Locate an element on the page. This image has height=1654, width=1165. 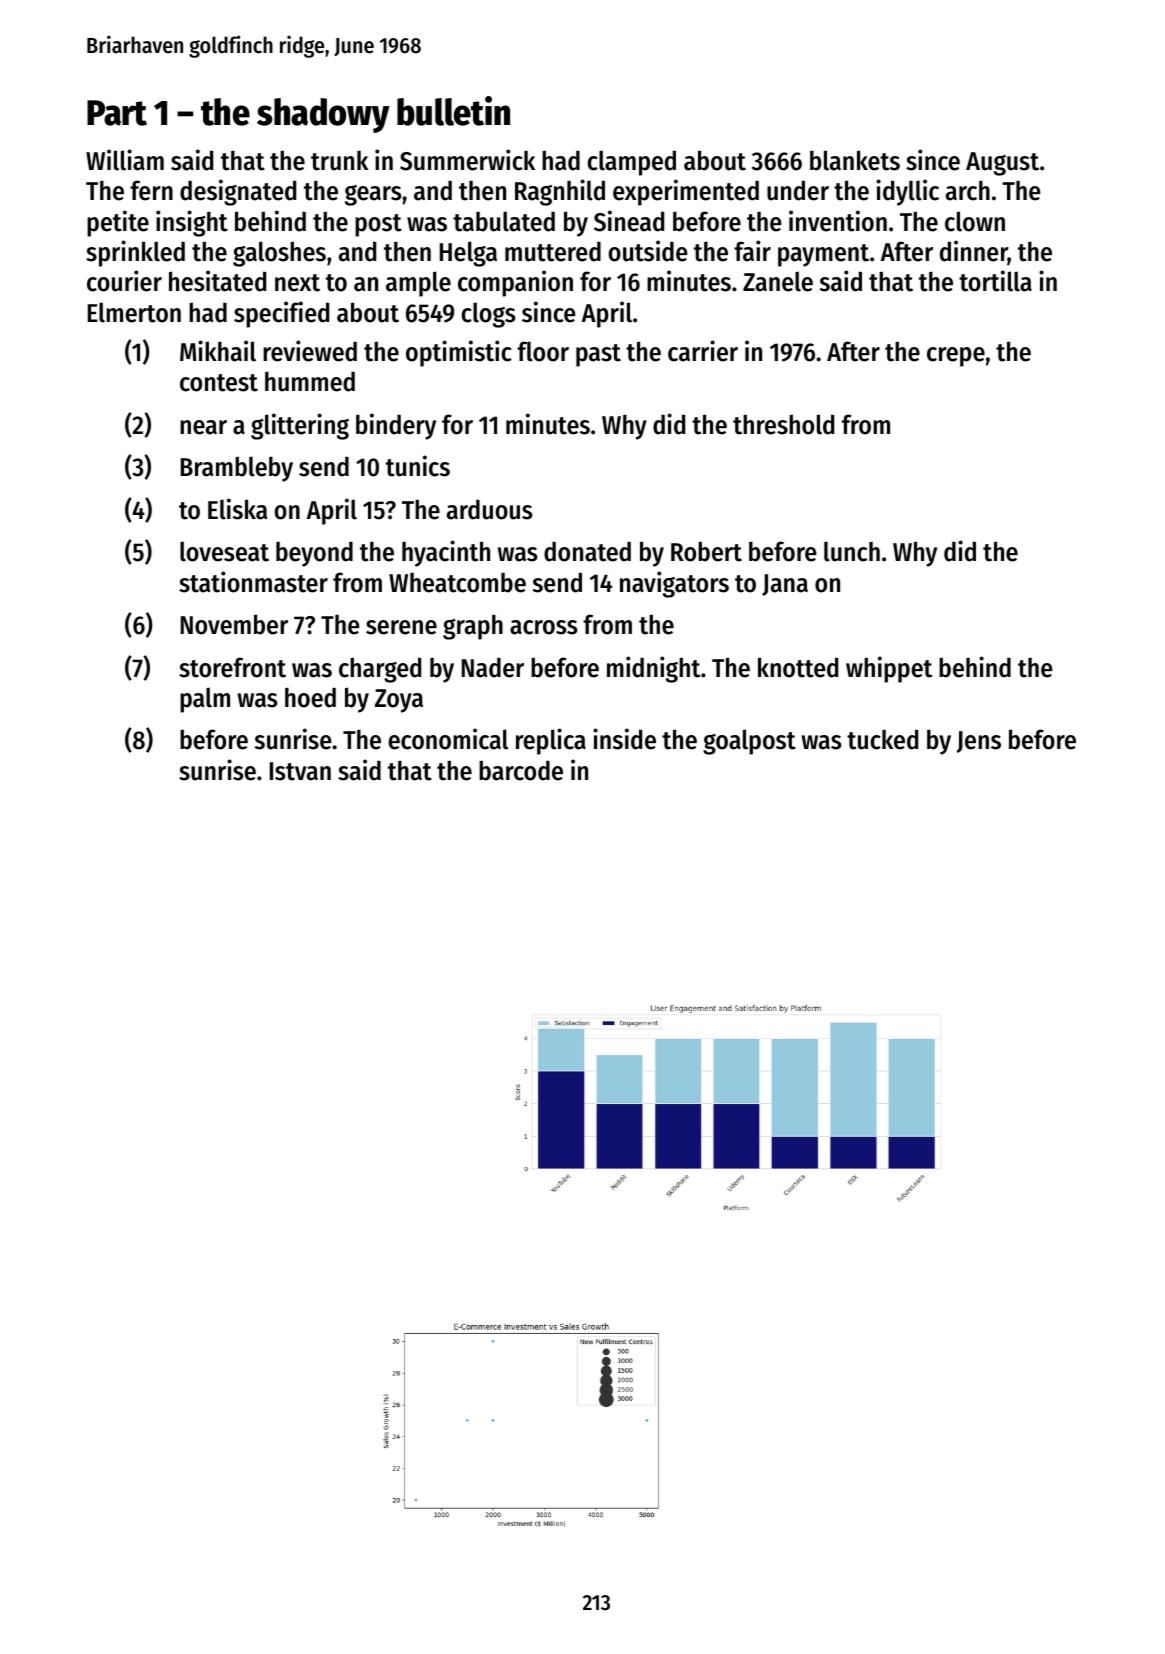
whippet is located at coordinates (889, 669).
